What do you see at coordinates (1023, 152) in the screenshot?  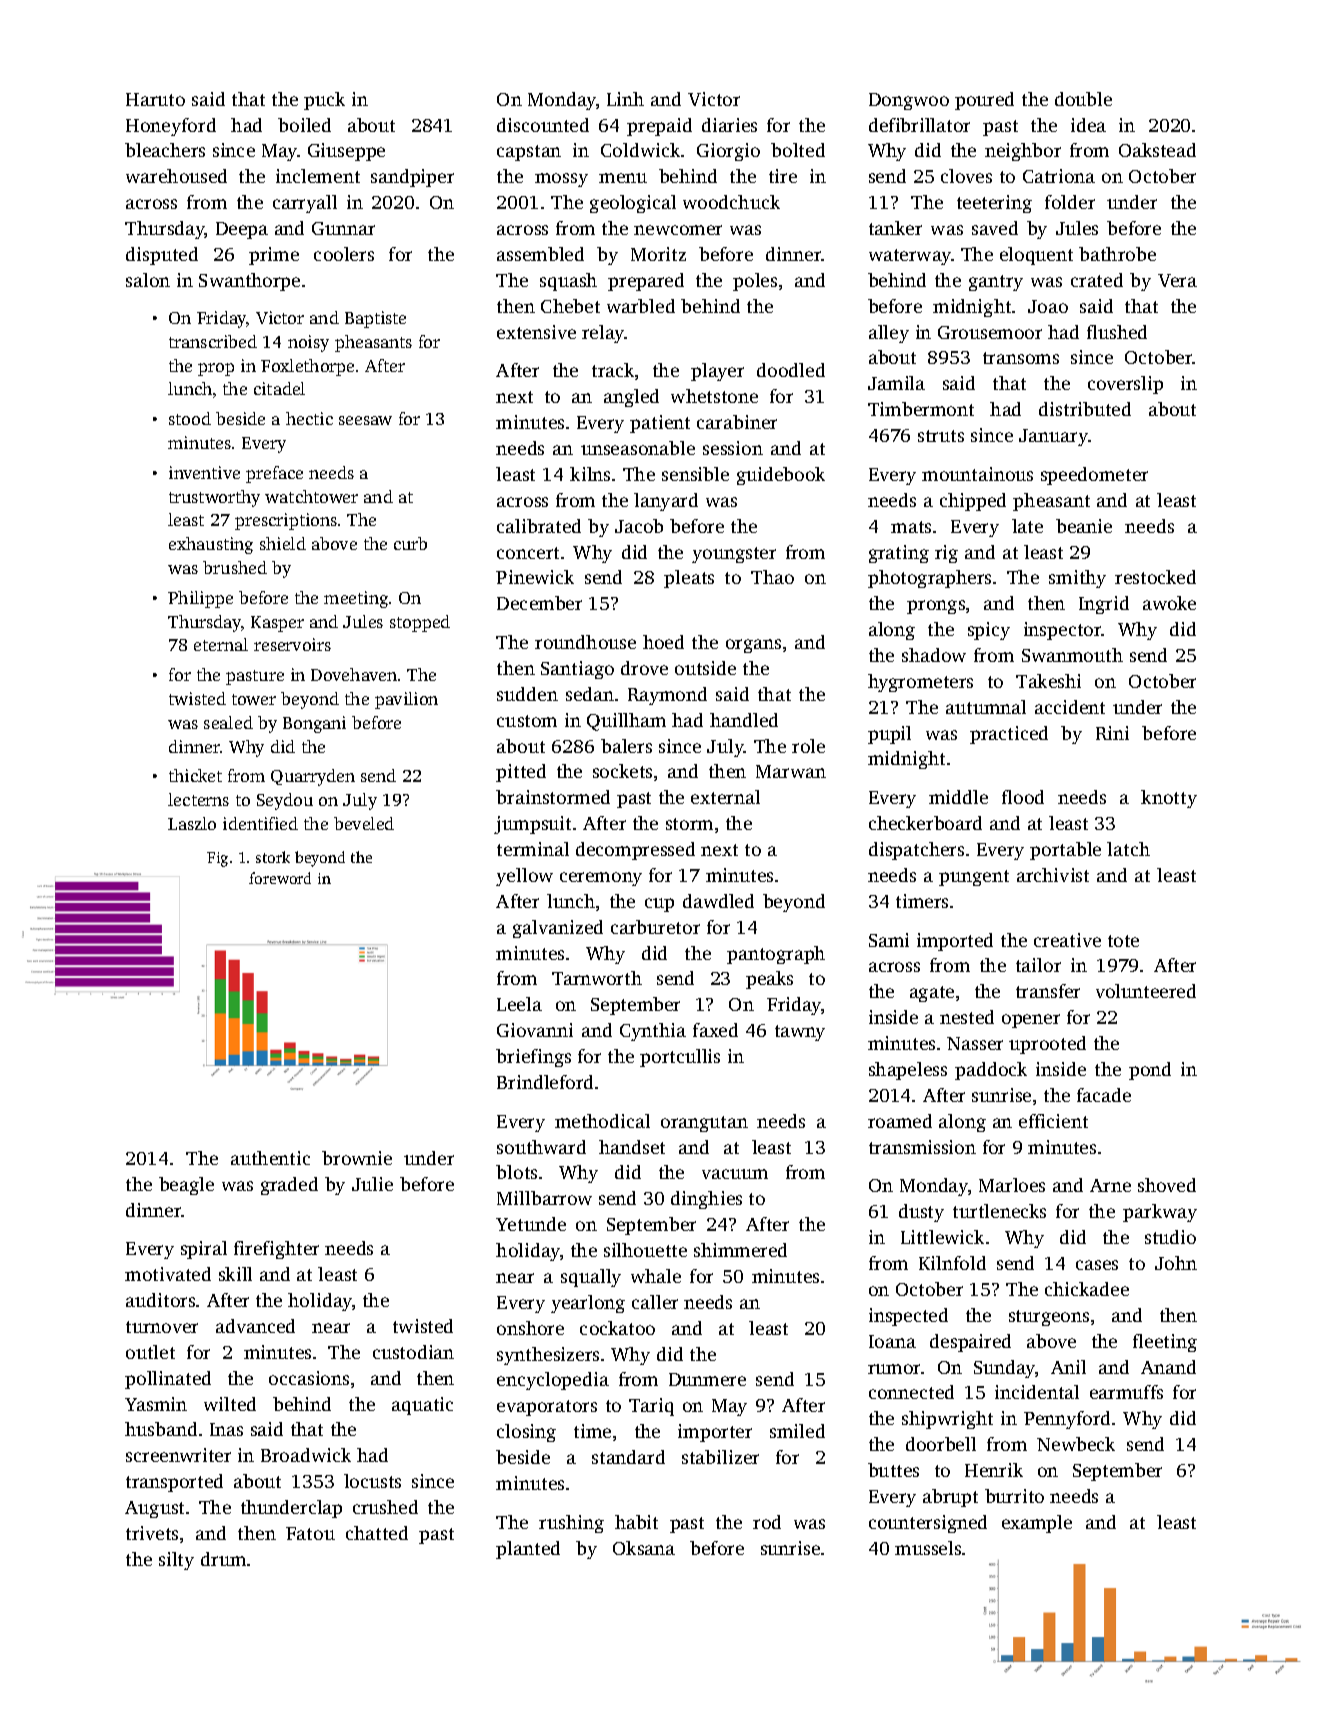 I see `neighbor` at bounding box center [1023, 152].
